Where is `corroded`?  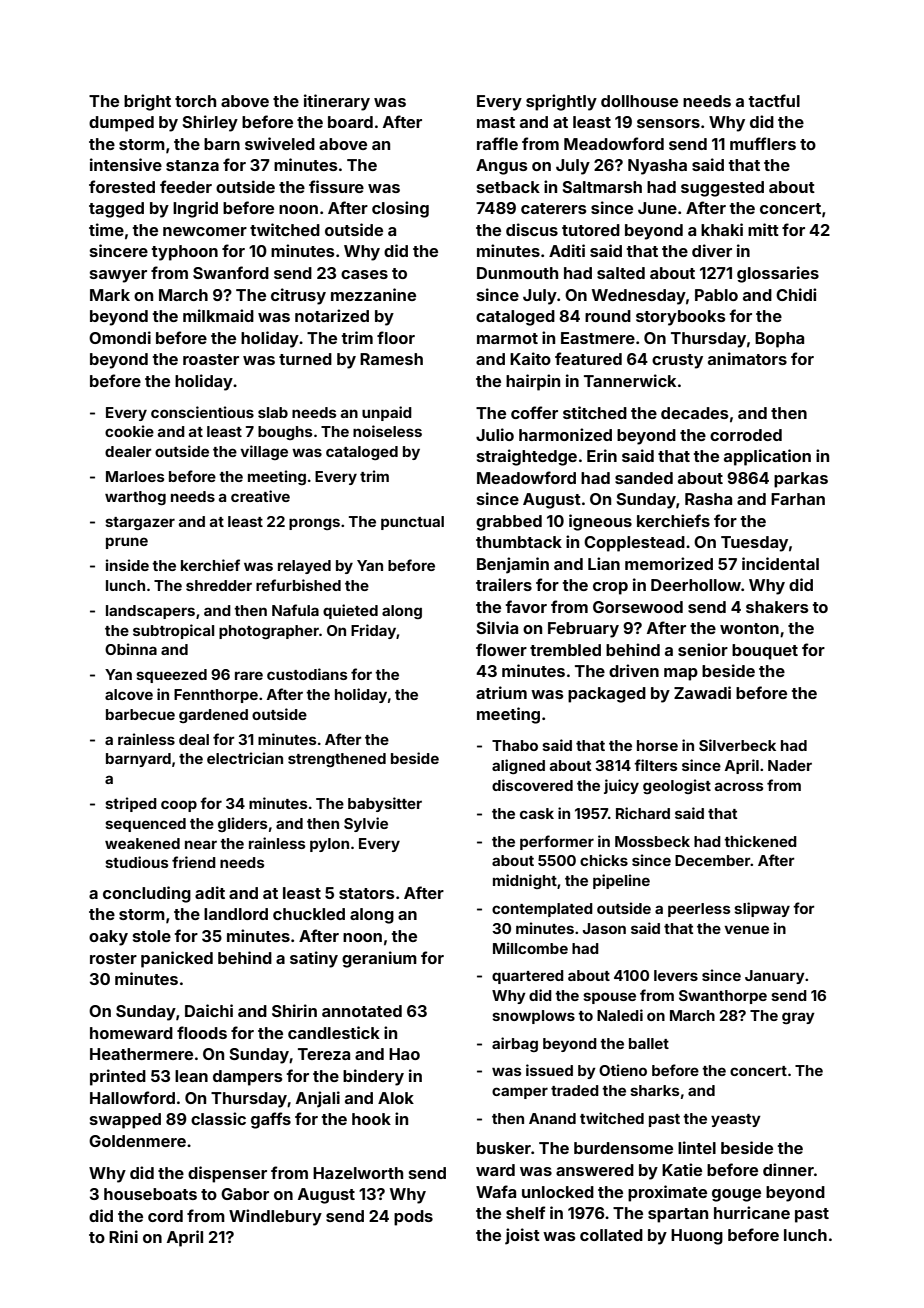 corroded is located at coordinates (746, 435).
